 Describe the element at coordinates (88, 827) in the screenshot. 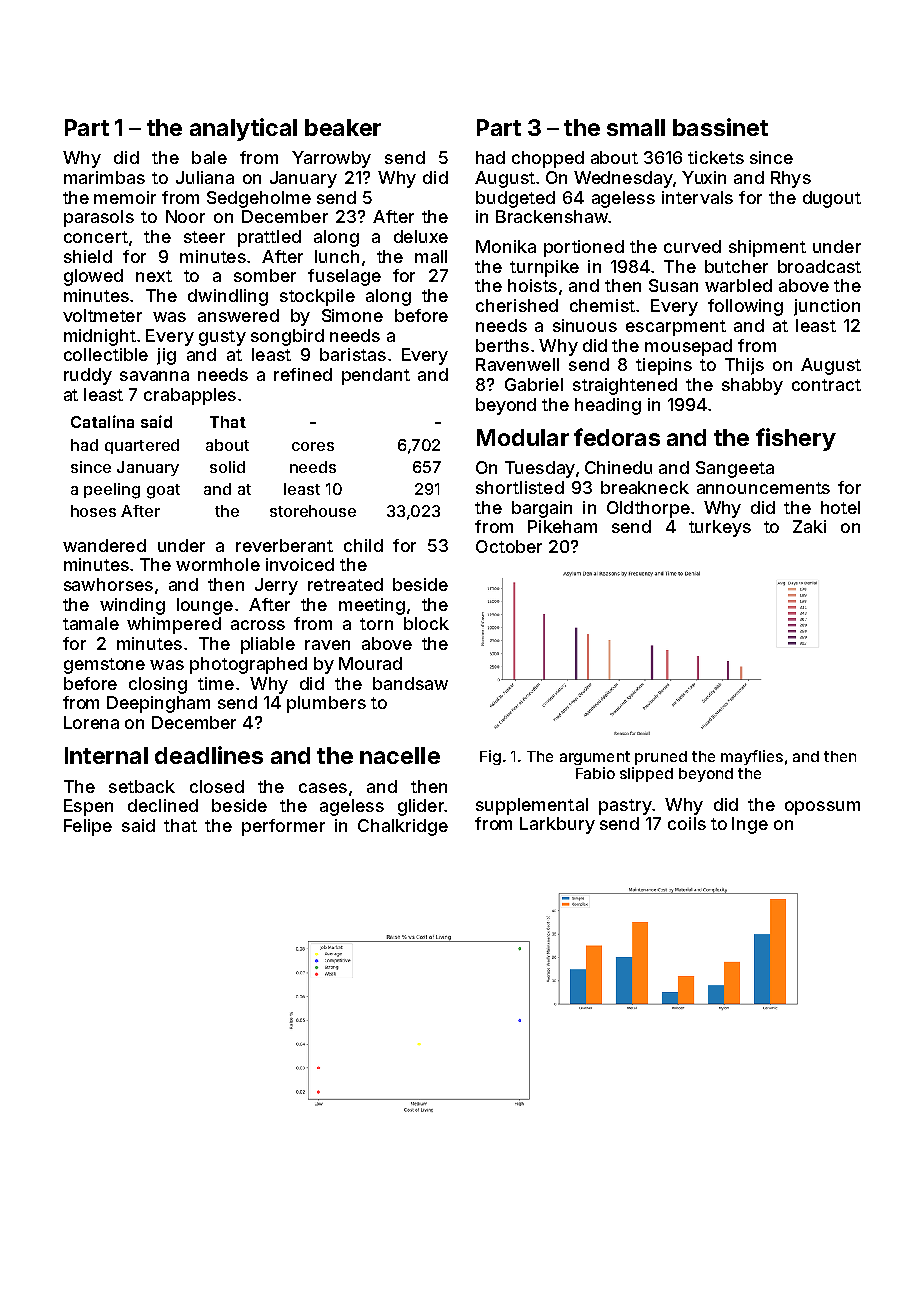

I see `Felipe` at that location.
